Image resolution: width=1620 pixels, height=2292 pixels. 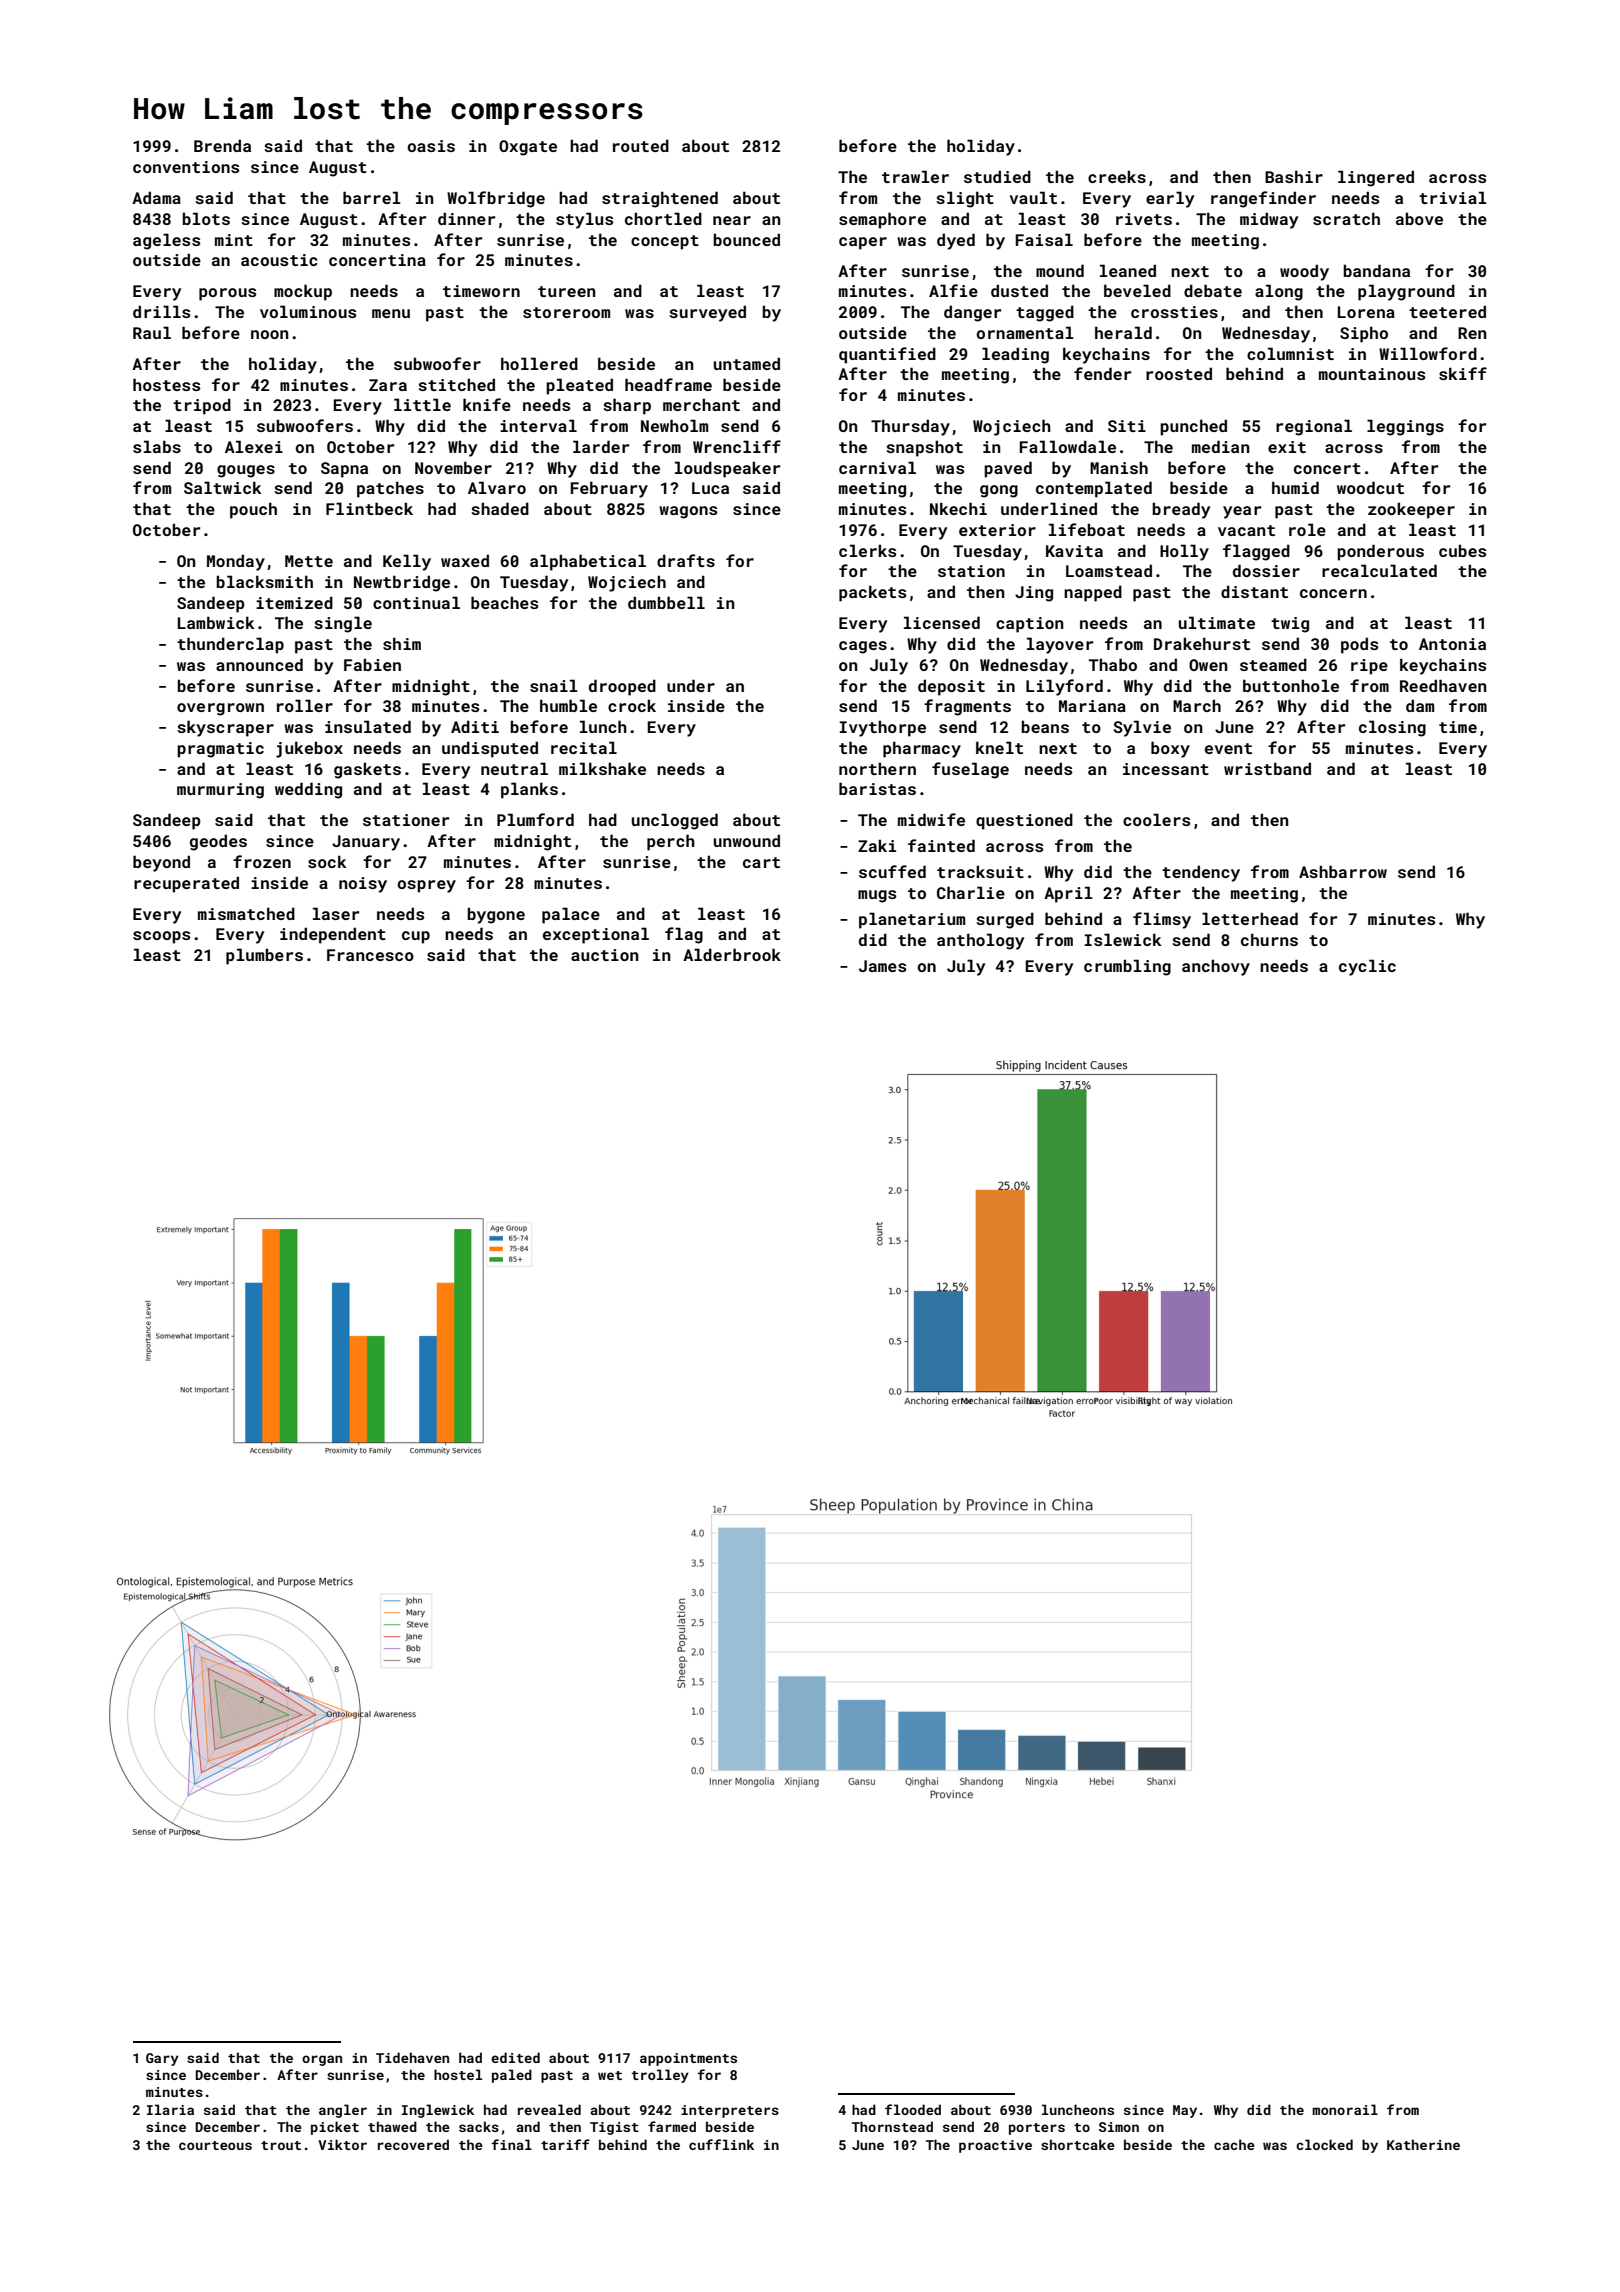 I want to click on Bashir, so click(x=1294, y=176).
